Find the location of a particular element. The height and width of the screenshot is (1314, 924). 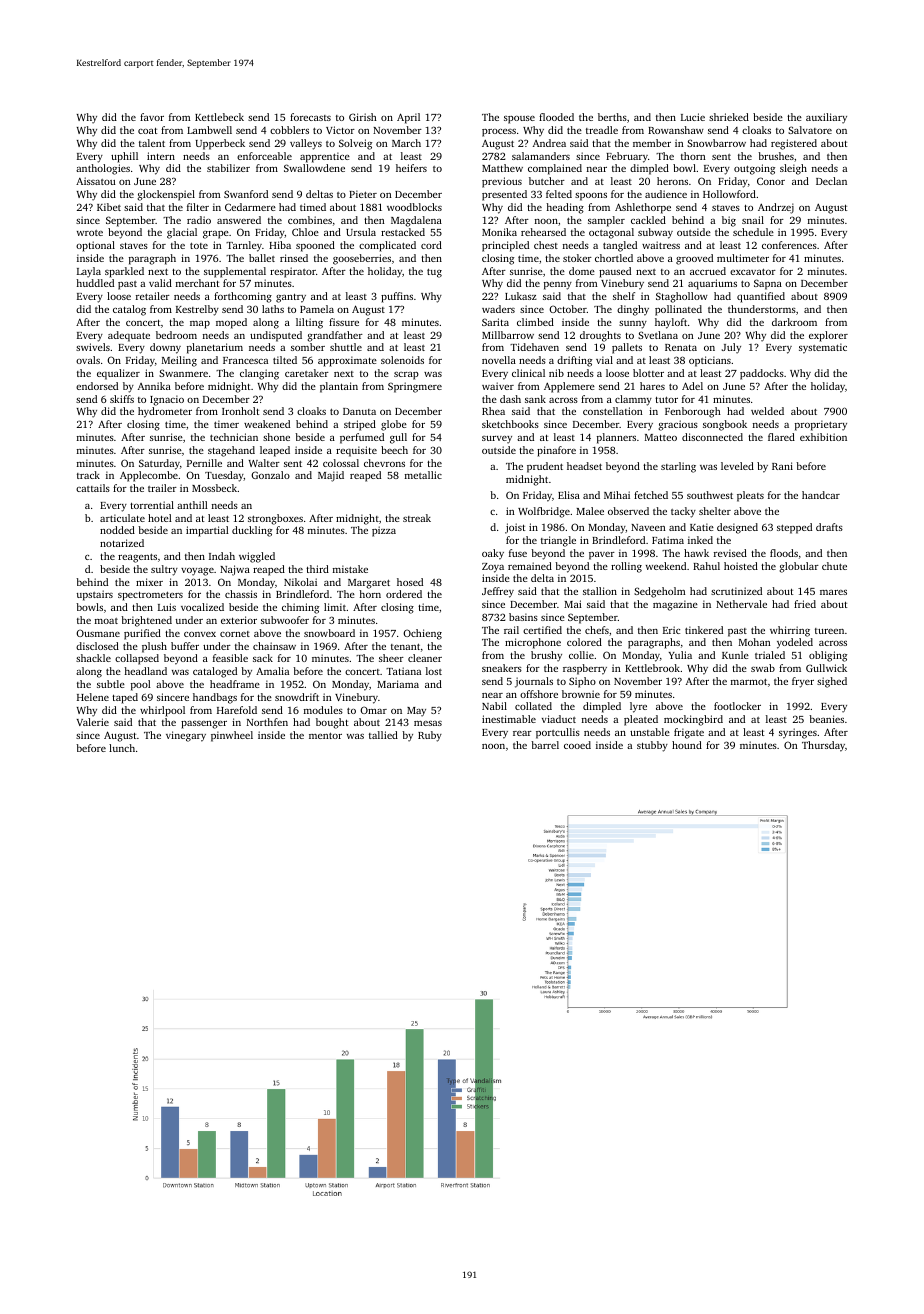

Indah is located at coordinates (222, 556).
